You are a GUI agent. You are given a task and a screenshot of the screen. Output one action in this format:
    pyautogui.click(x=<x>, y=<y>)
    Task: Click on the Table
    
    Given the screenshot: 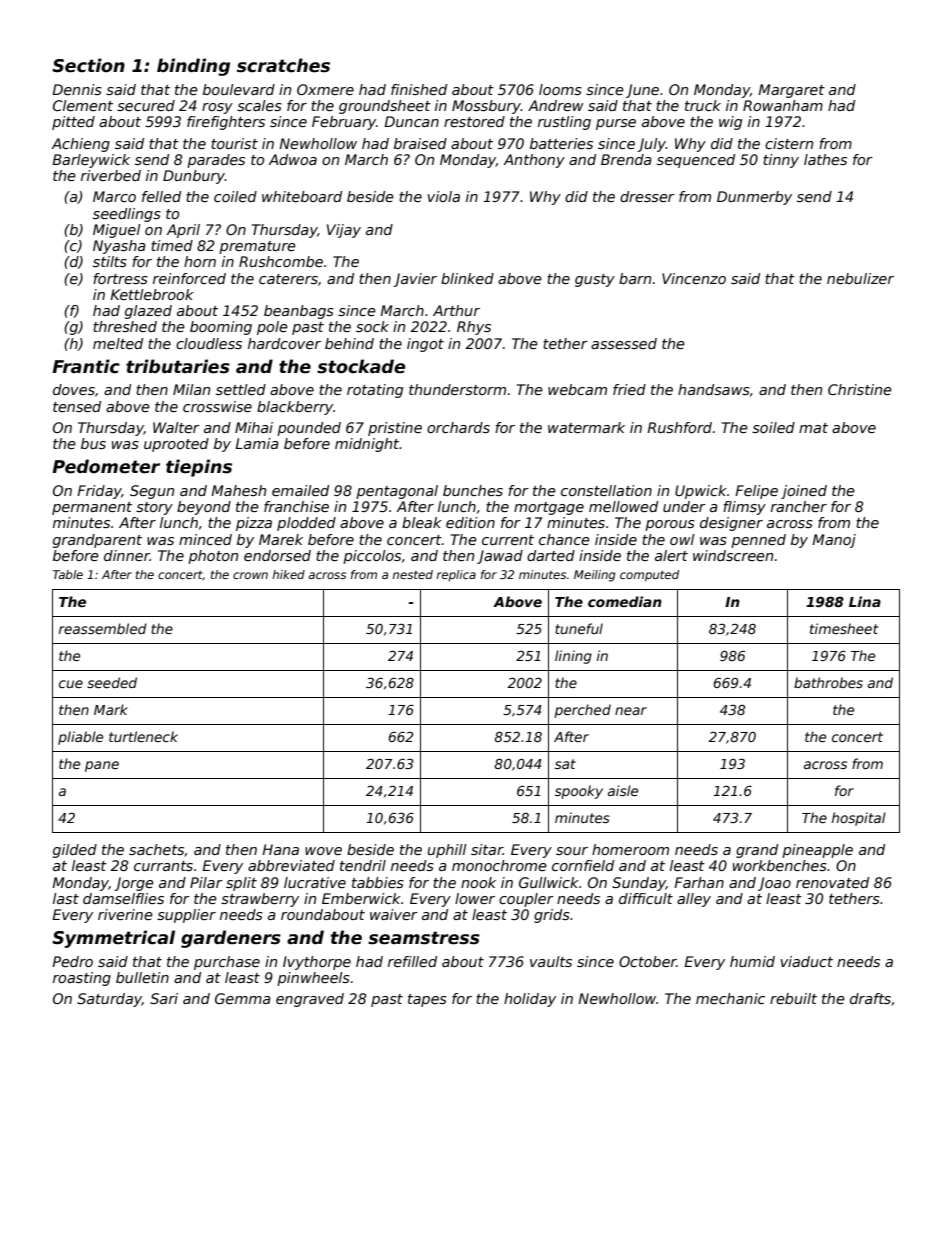 What is the action you would take?
    pyautogui.click(x=68, y=574)
